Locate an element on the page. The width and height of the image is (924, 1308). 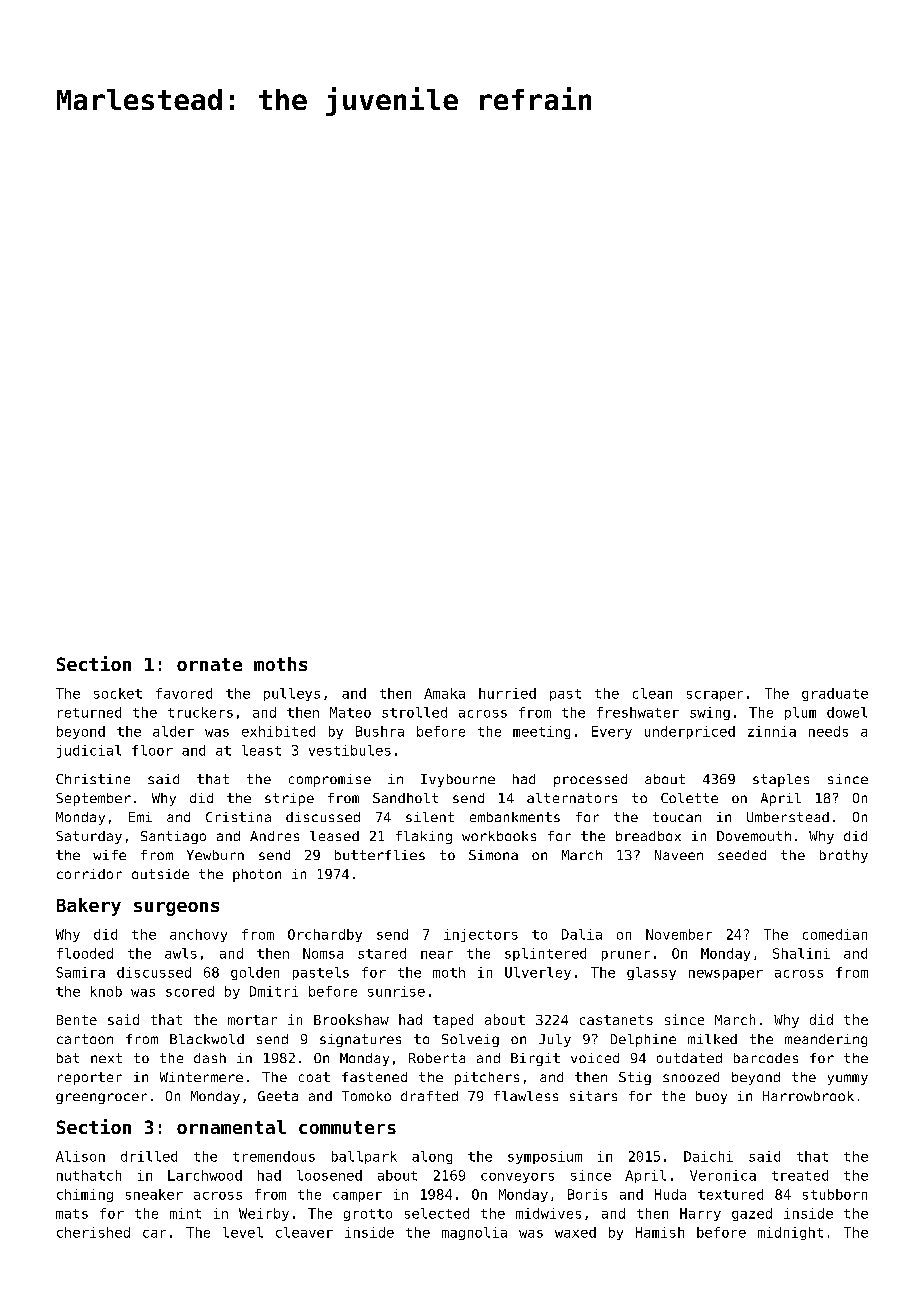
freshwater is located at coordinates (638, 712).
